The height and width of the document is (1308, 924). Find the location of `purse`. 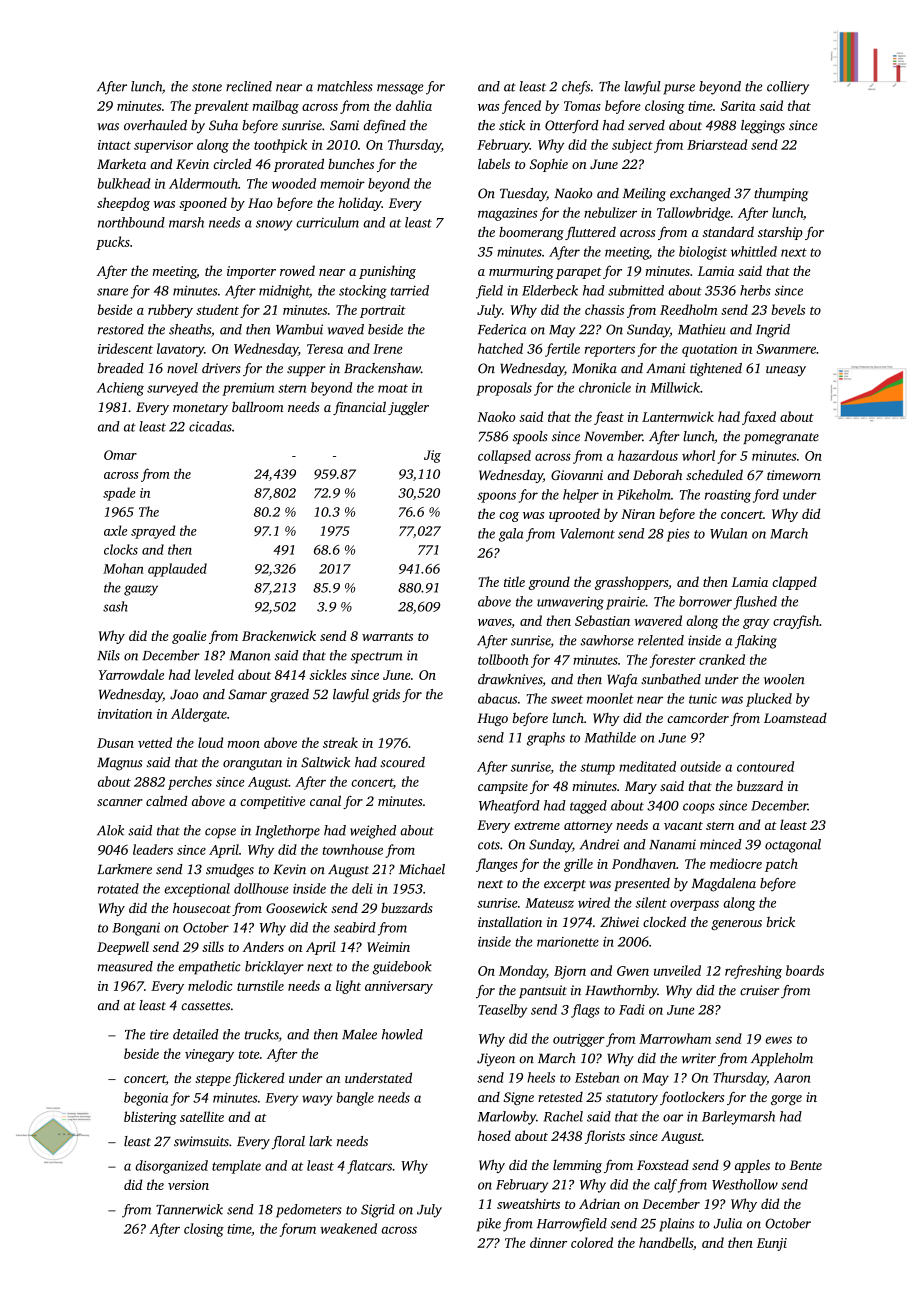

purse is located at coordinates (679, 89).
